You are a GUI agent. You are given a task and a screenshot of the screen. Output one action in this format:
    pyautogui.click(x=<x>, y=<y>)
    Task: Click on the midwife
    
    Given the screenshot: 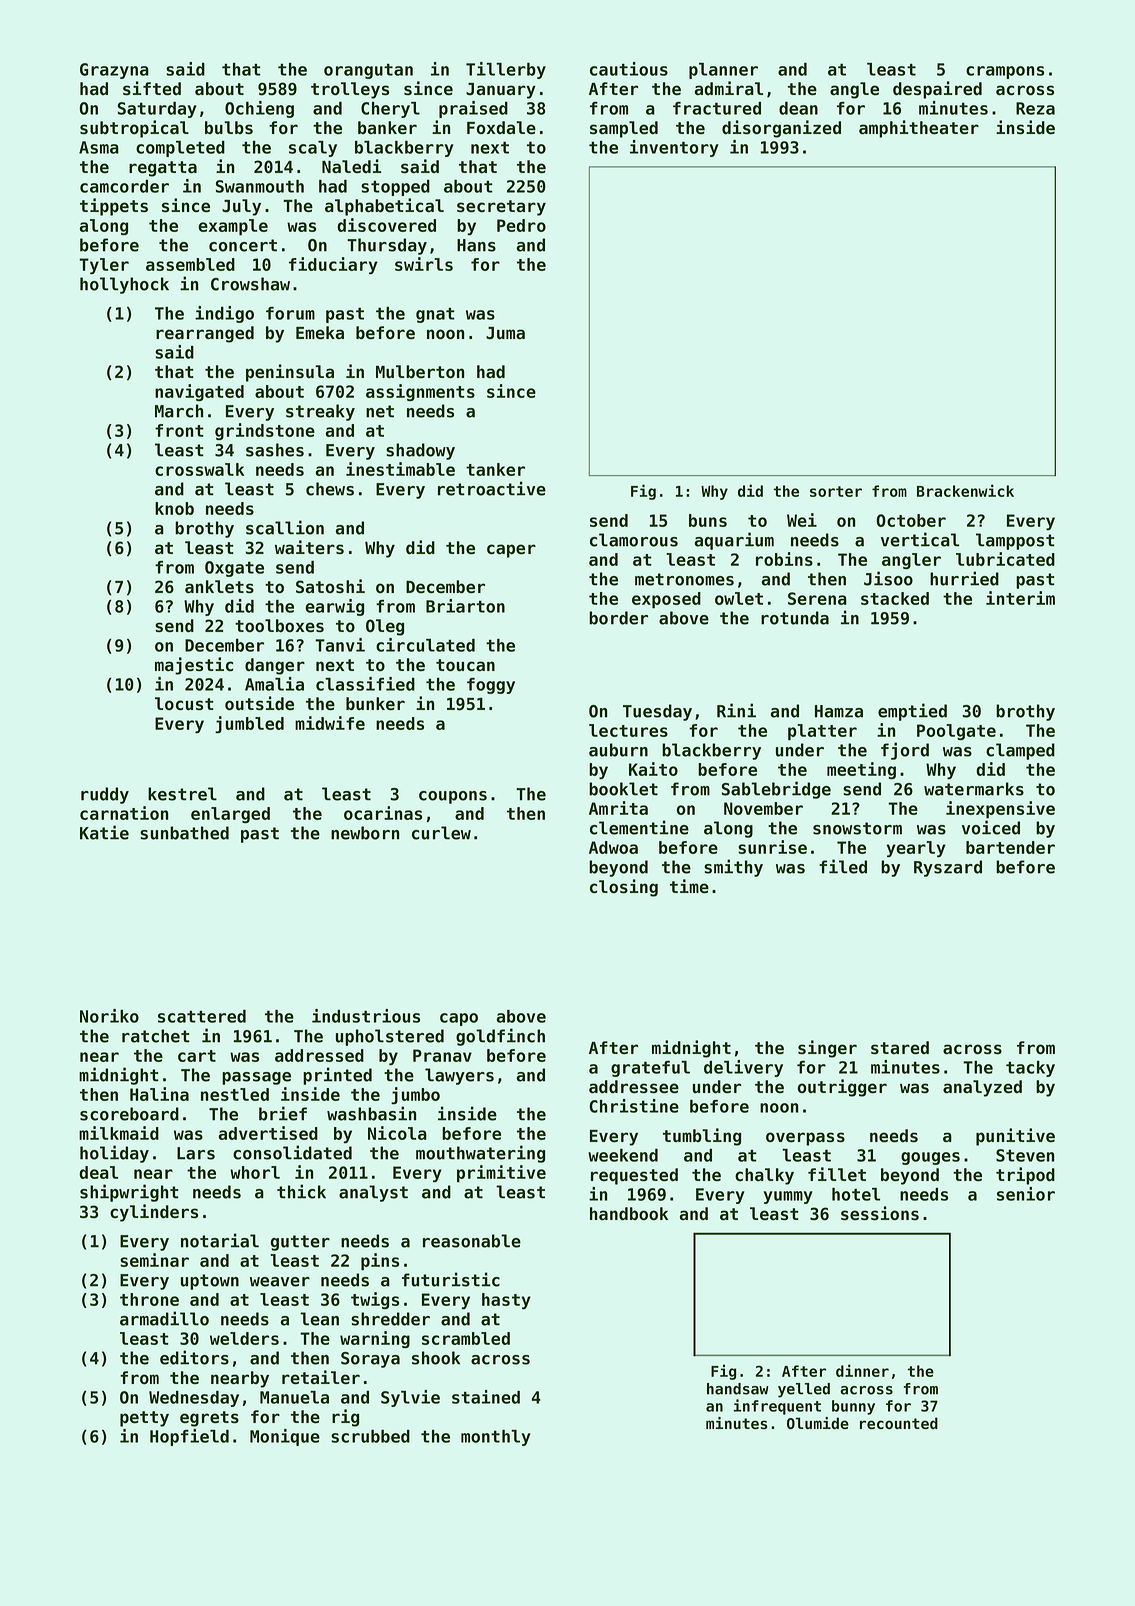 What is the action you would take?
    pyautogui.click(x=330, y=723)
